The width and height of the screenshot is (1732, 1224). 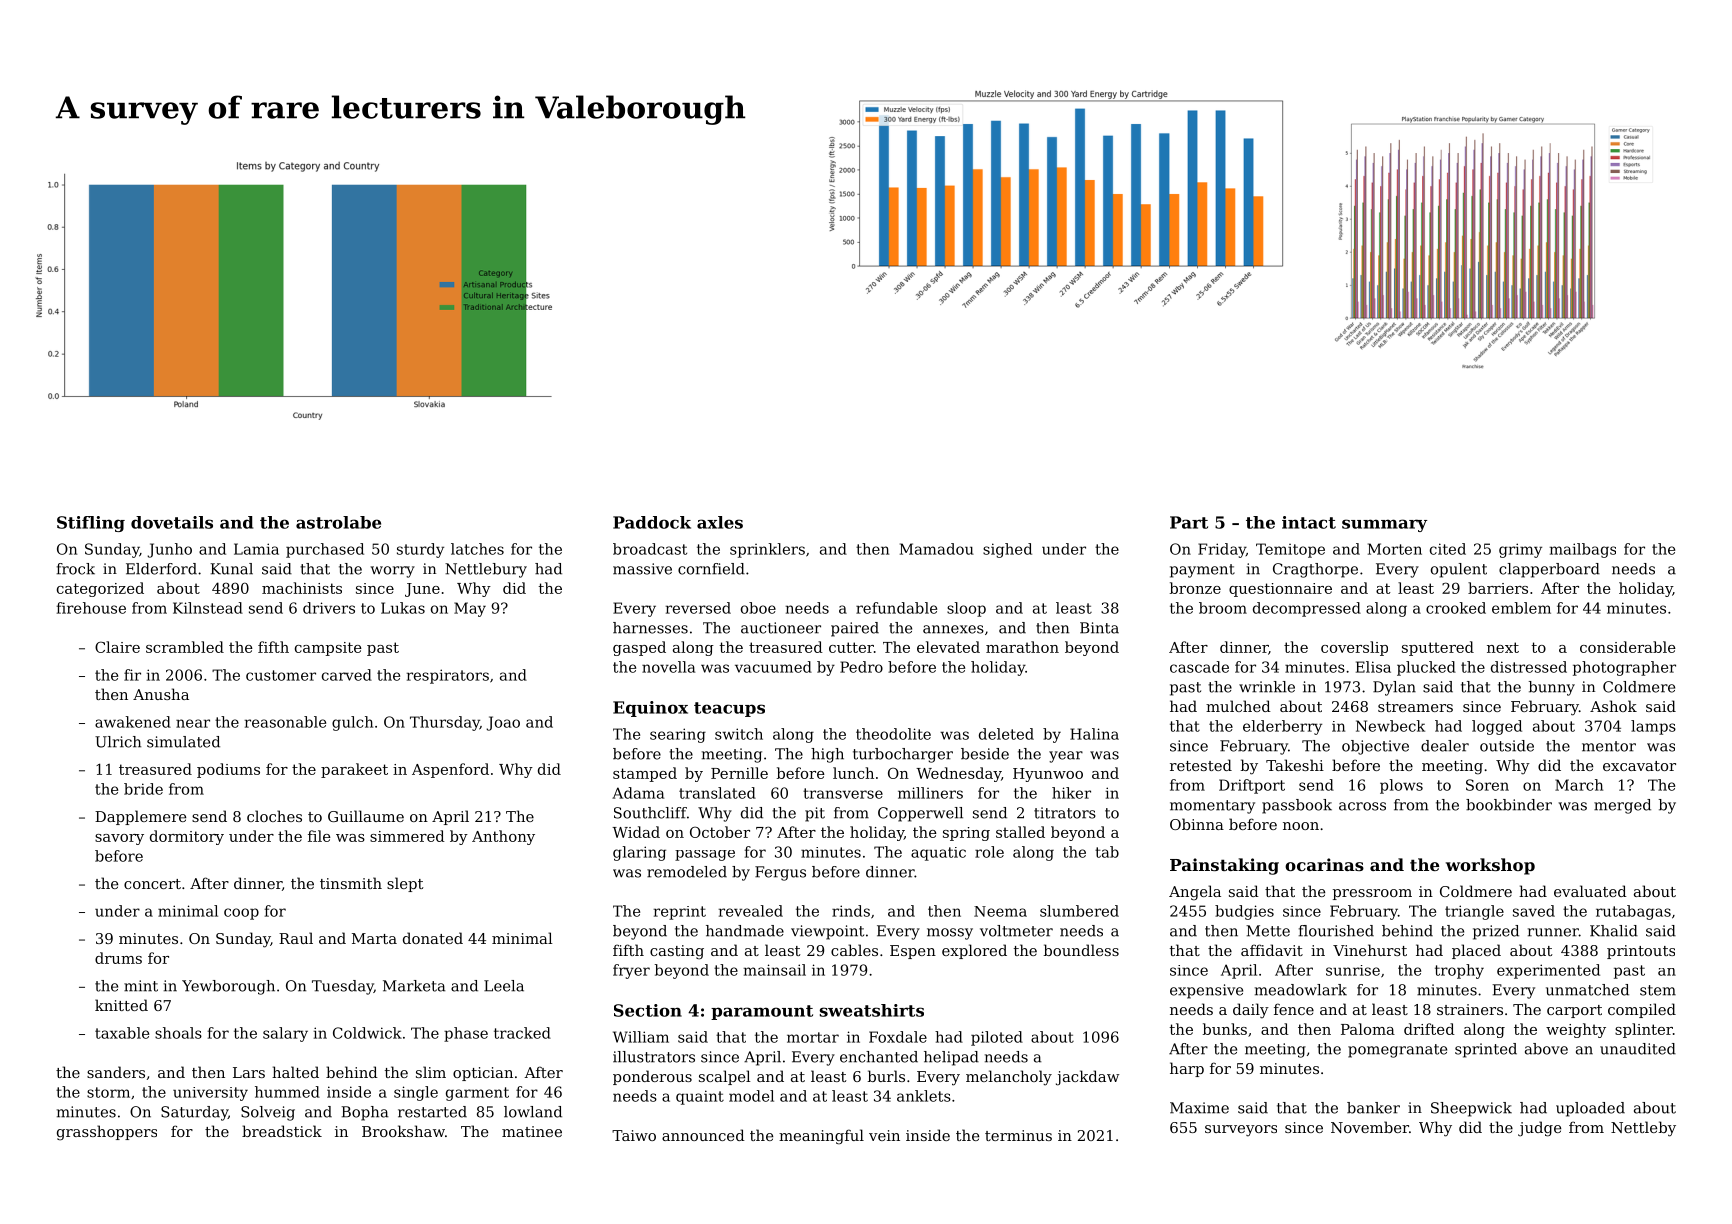 What do you see at coordinates (821, 1137) in the screenshot?
I see `meaningful` at bounding box center [821, 1137].
